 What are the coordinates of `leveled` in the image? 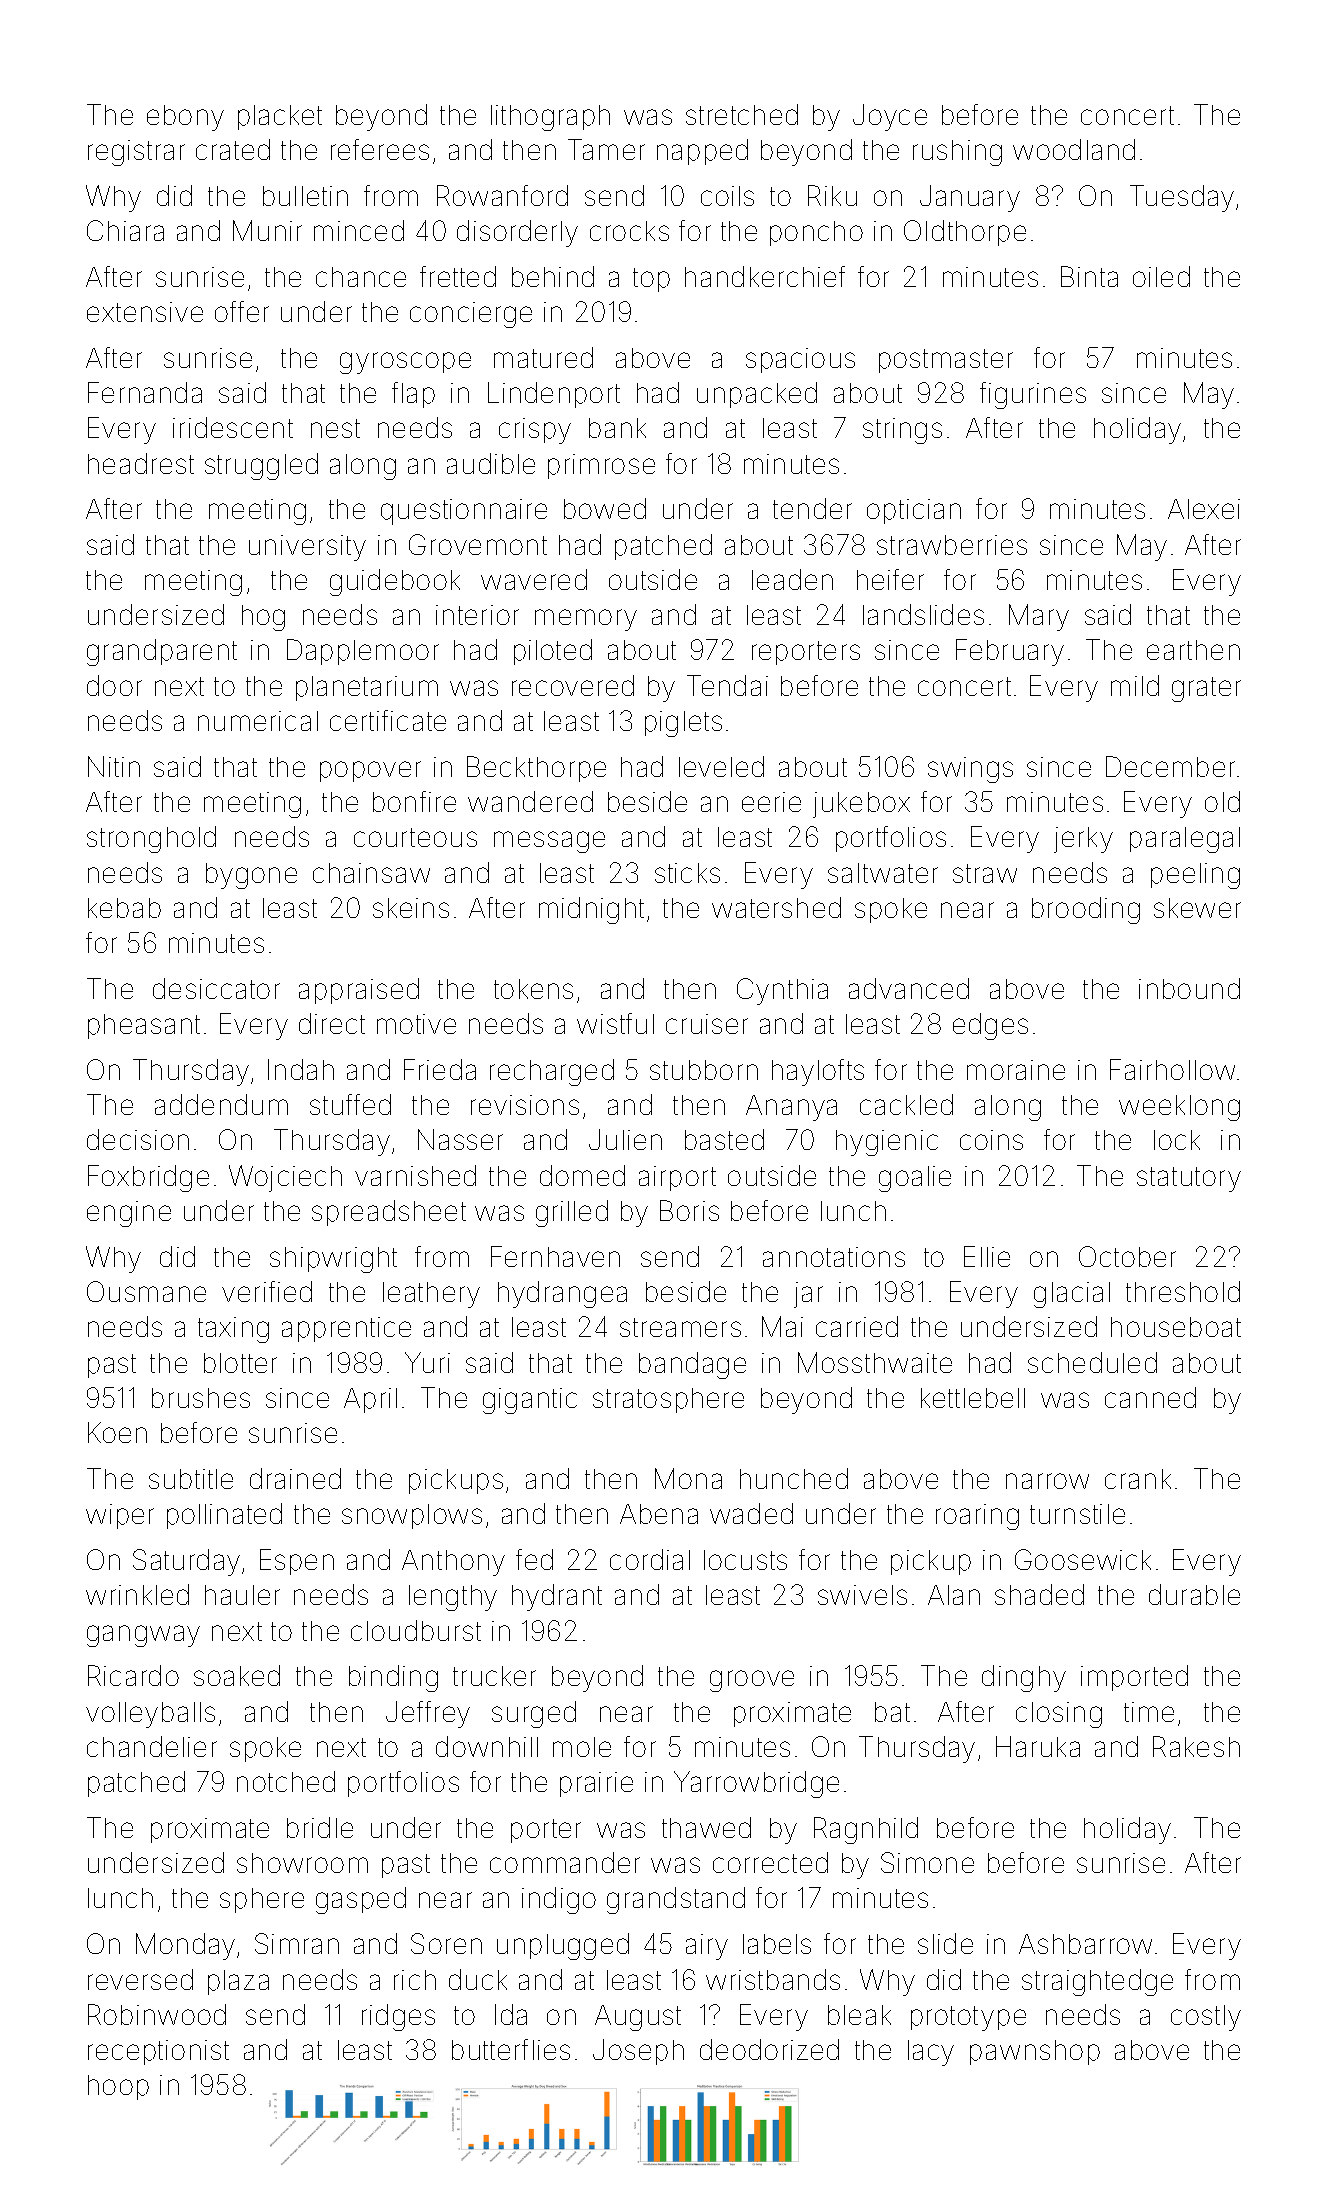 It's located at (721, 766).
